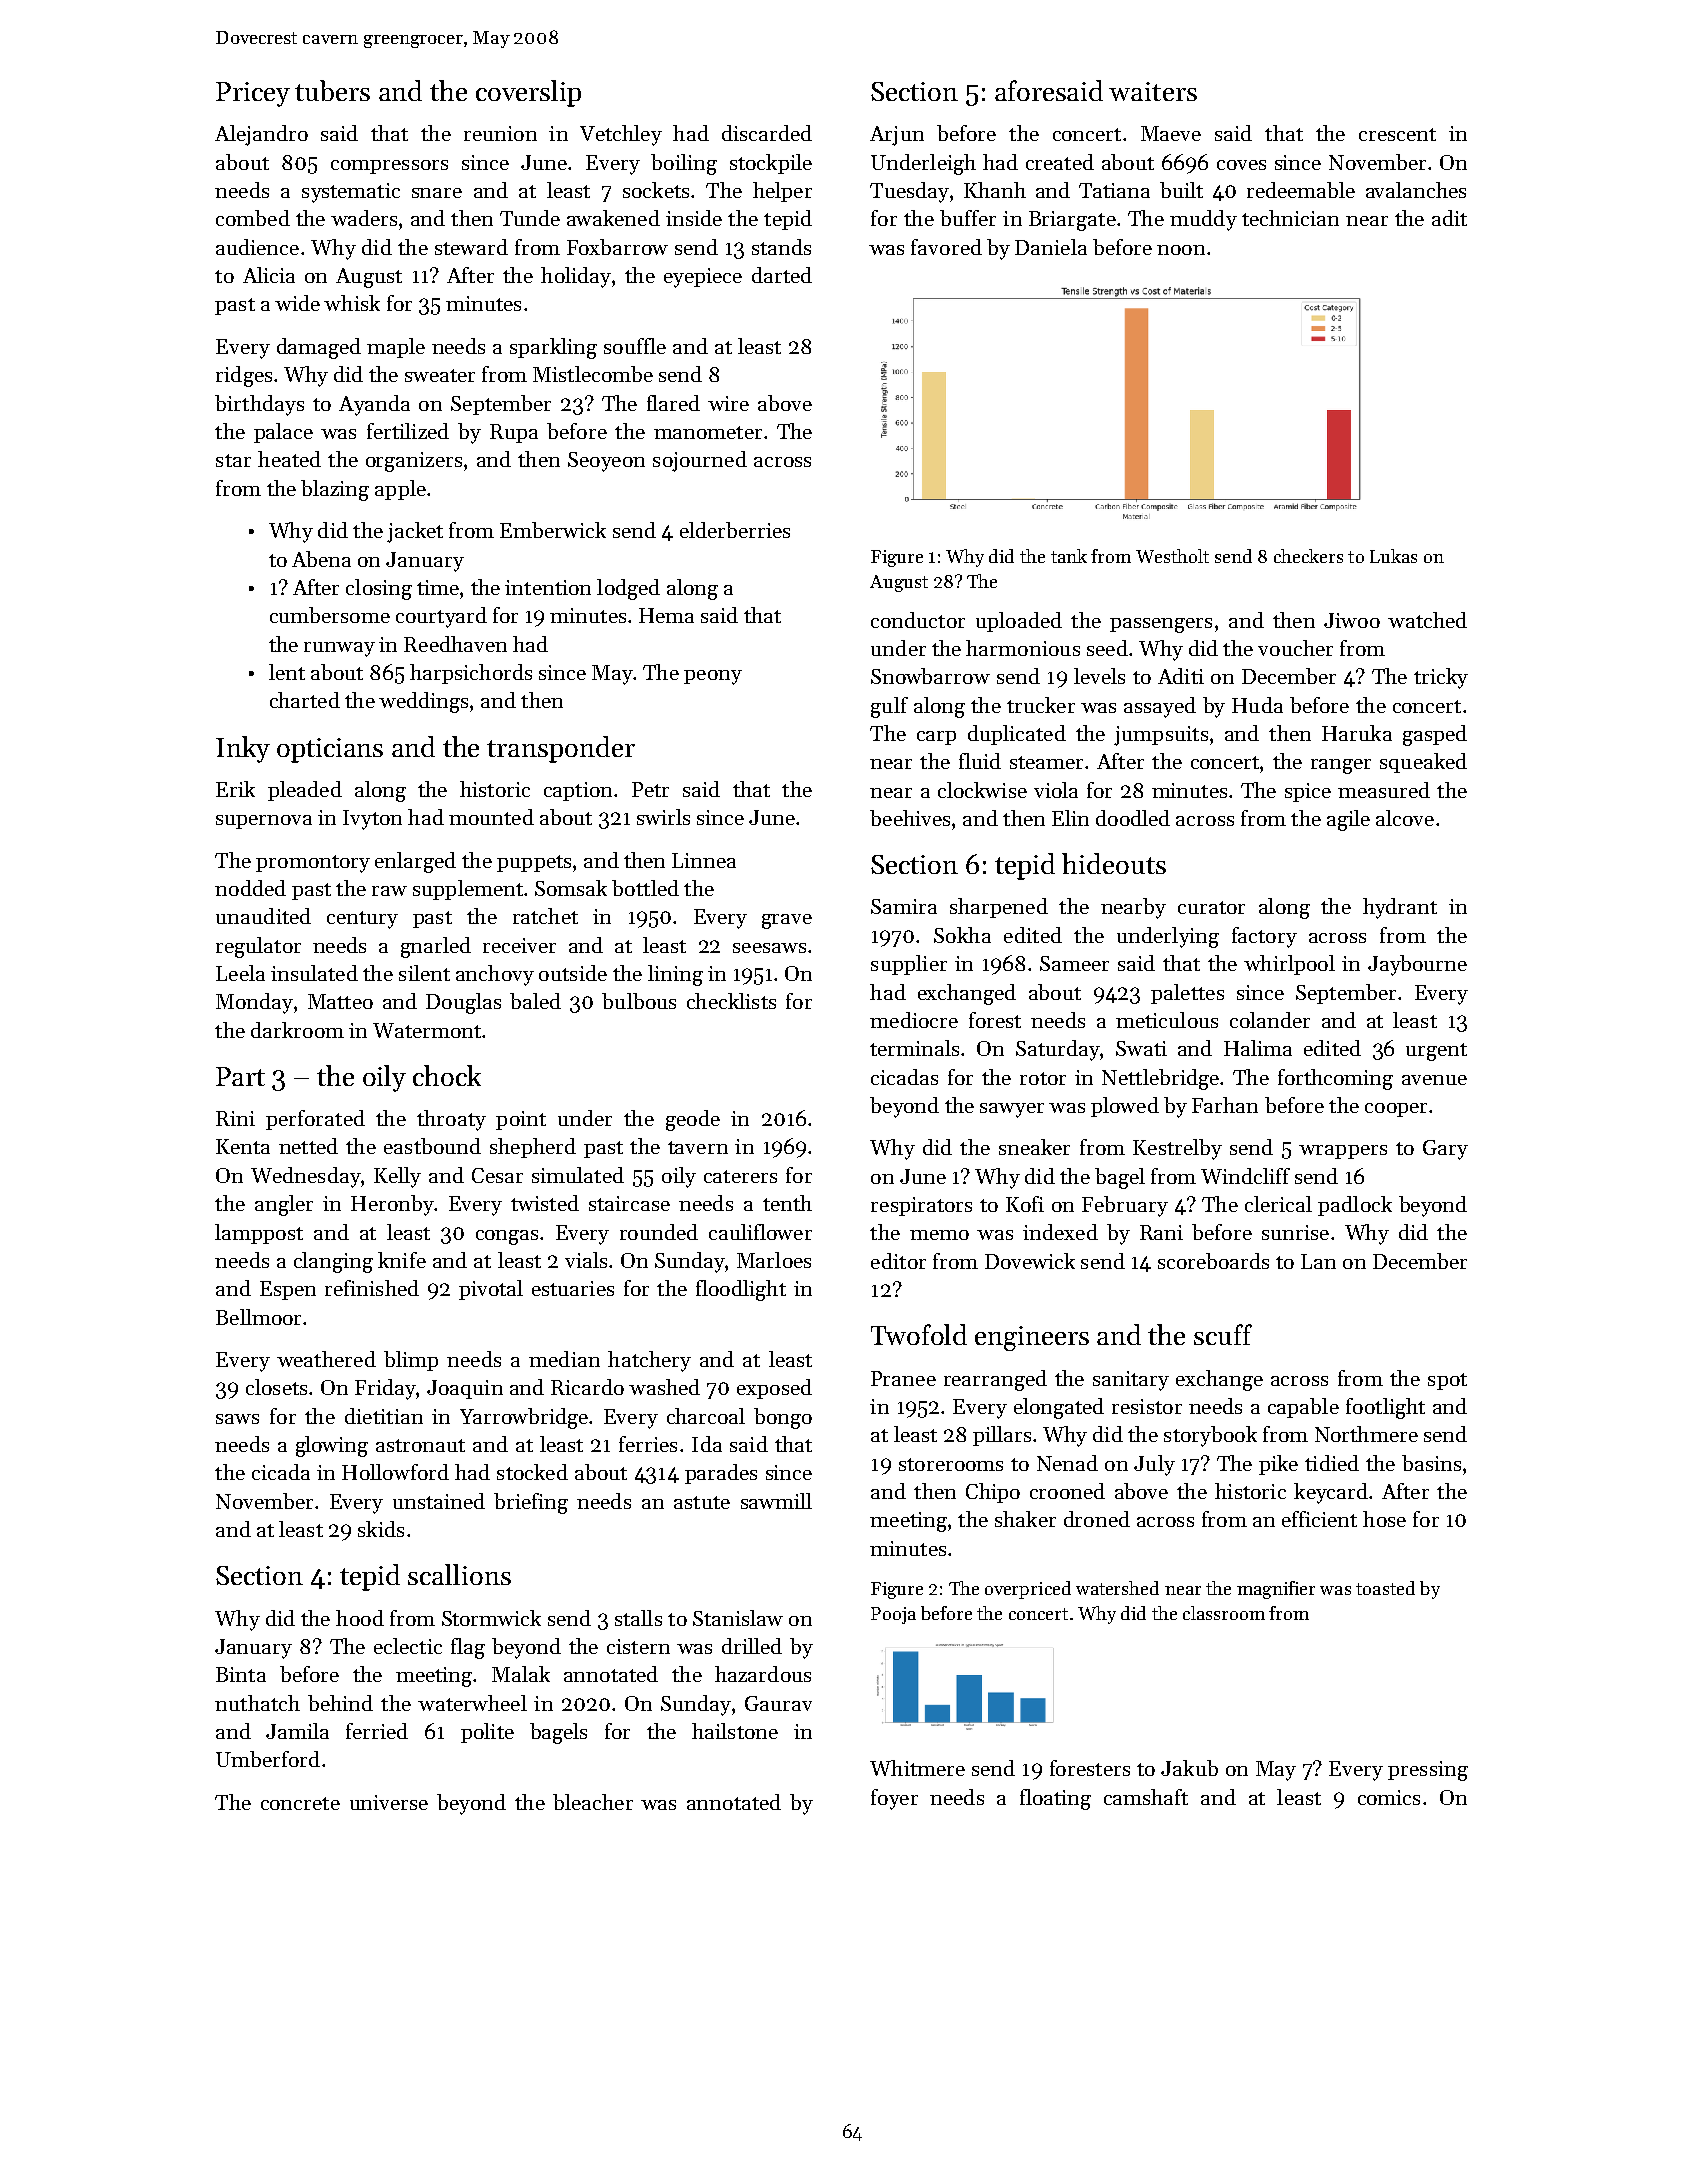 The image size is (1683, 2178). Describe the element at coordinates (339, 649) in the document. I see `runway` at that location.
